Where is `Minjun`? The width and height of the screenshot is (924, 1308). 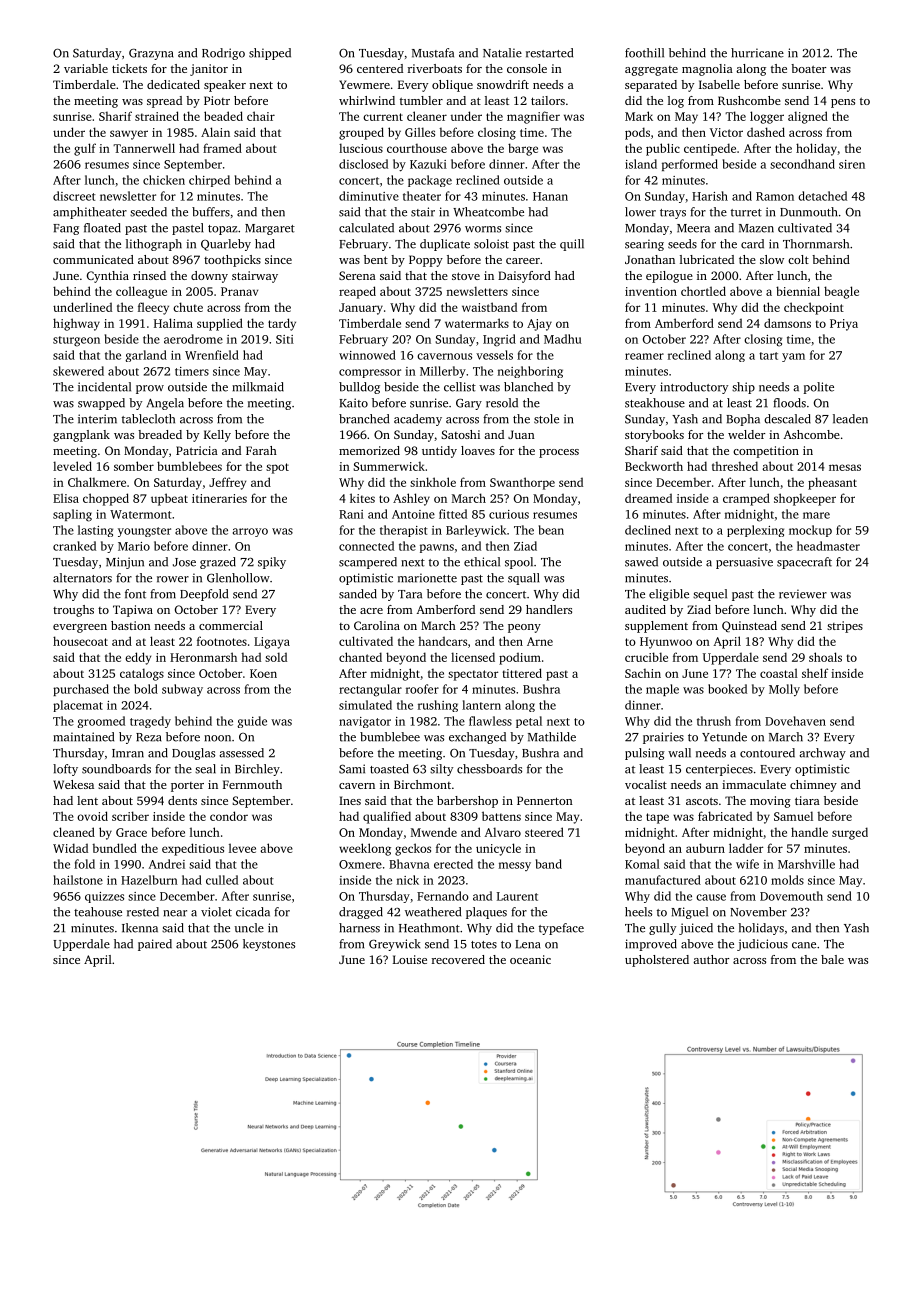 Minjun is located at coordinates (125, 563).
